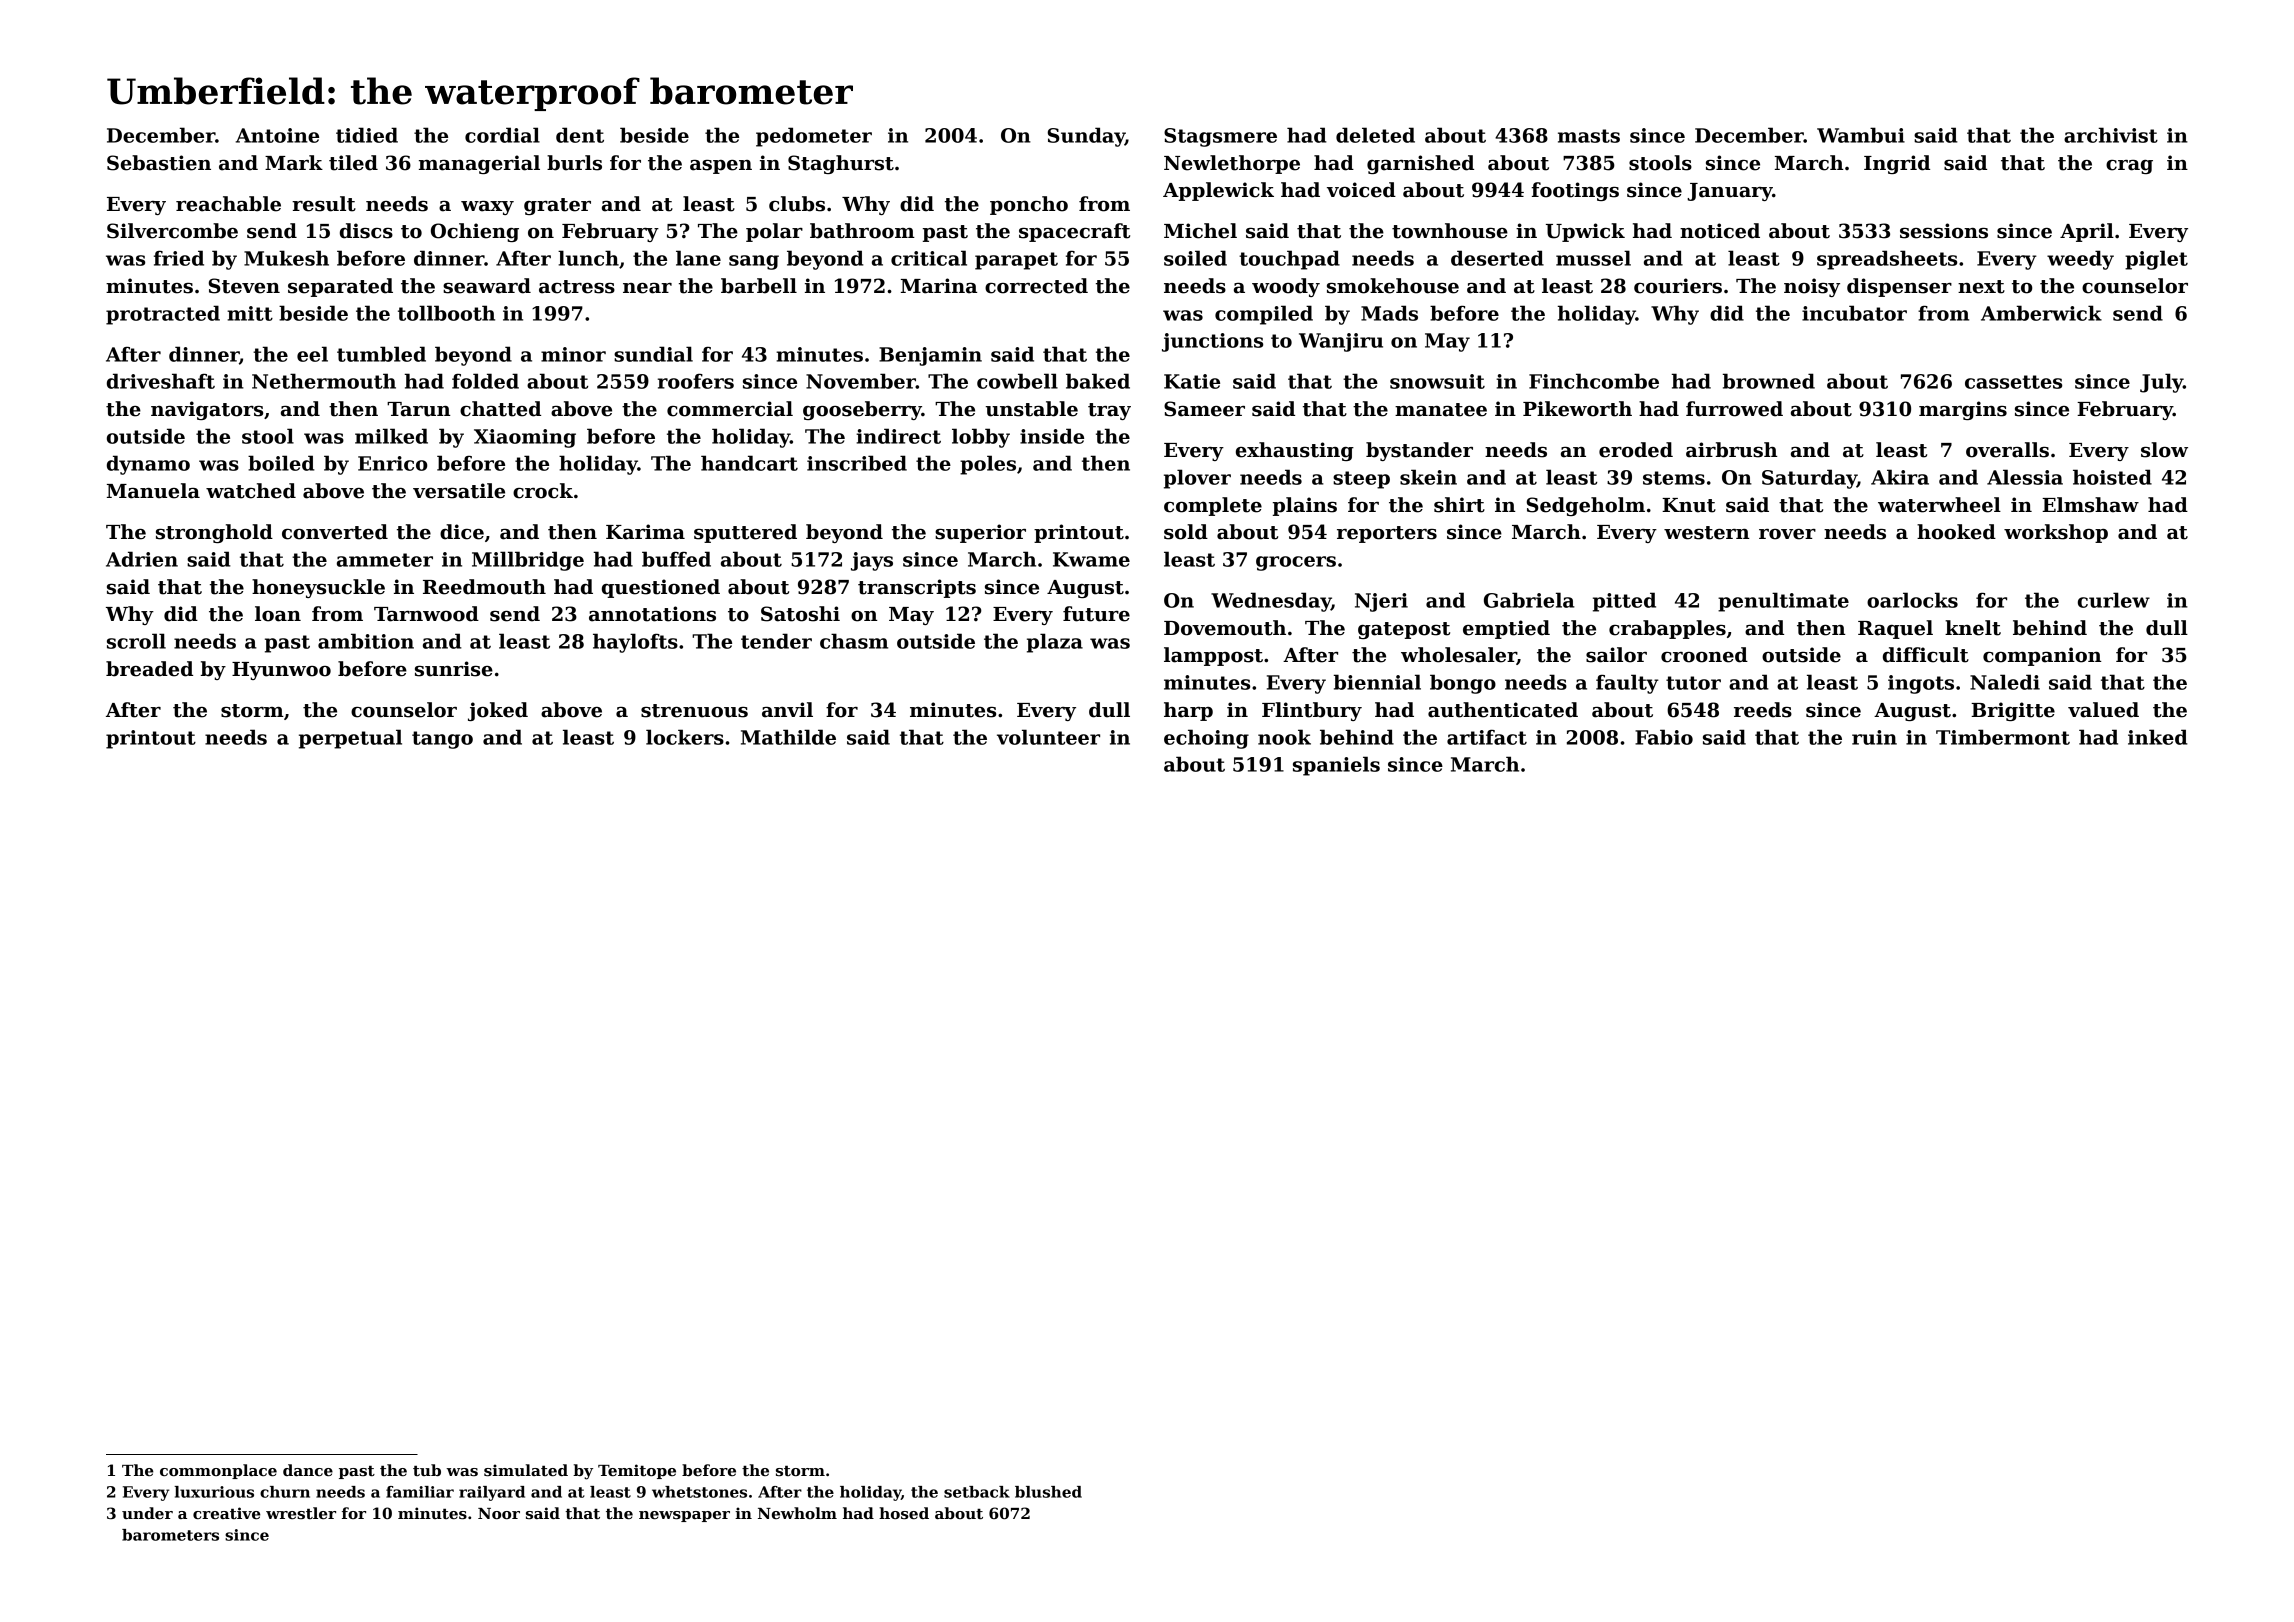  I want to click on Sebastien, so click(159, 163).
